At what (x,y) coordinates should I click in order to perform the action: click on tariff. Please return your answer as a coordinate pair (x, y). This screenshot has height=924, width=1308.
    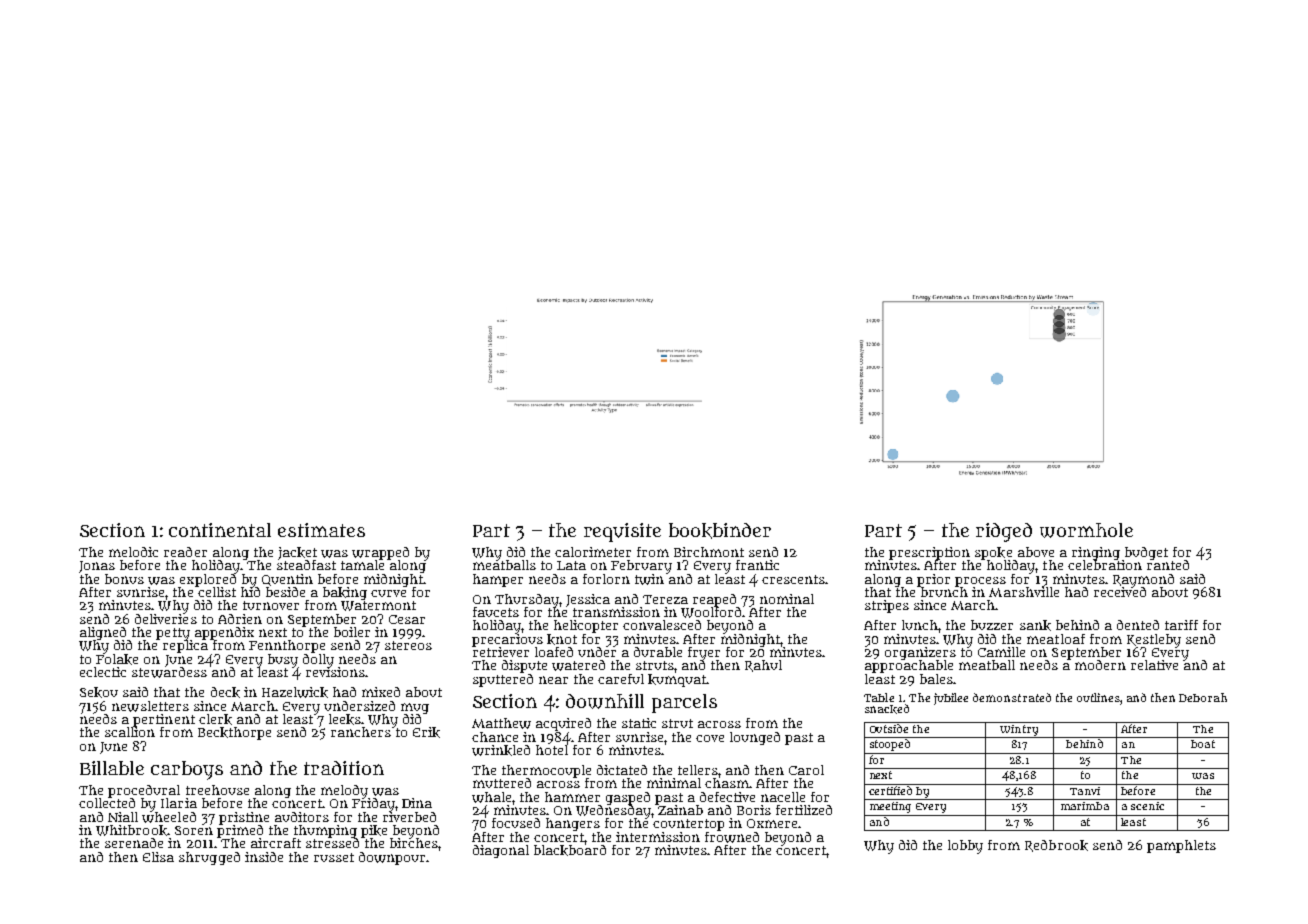
    Looking at the image, I should click on (1181, 625).
